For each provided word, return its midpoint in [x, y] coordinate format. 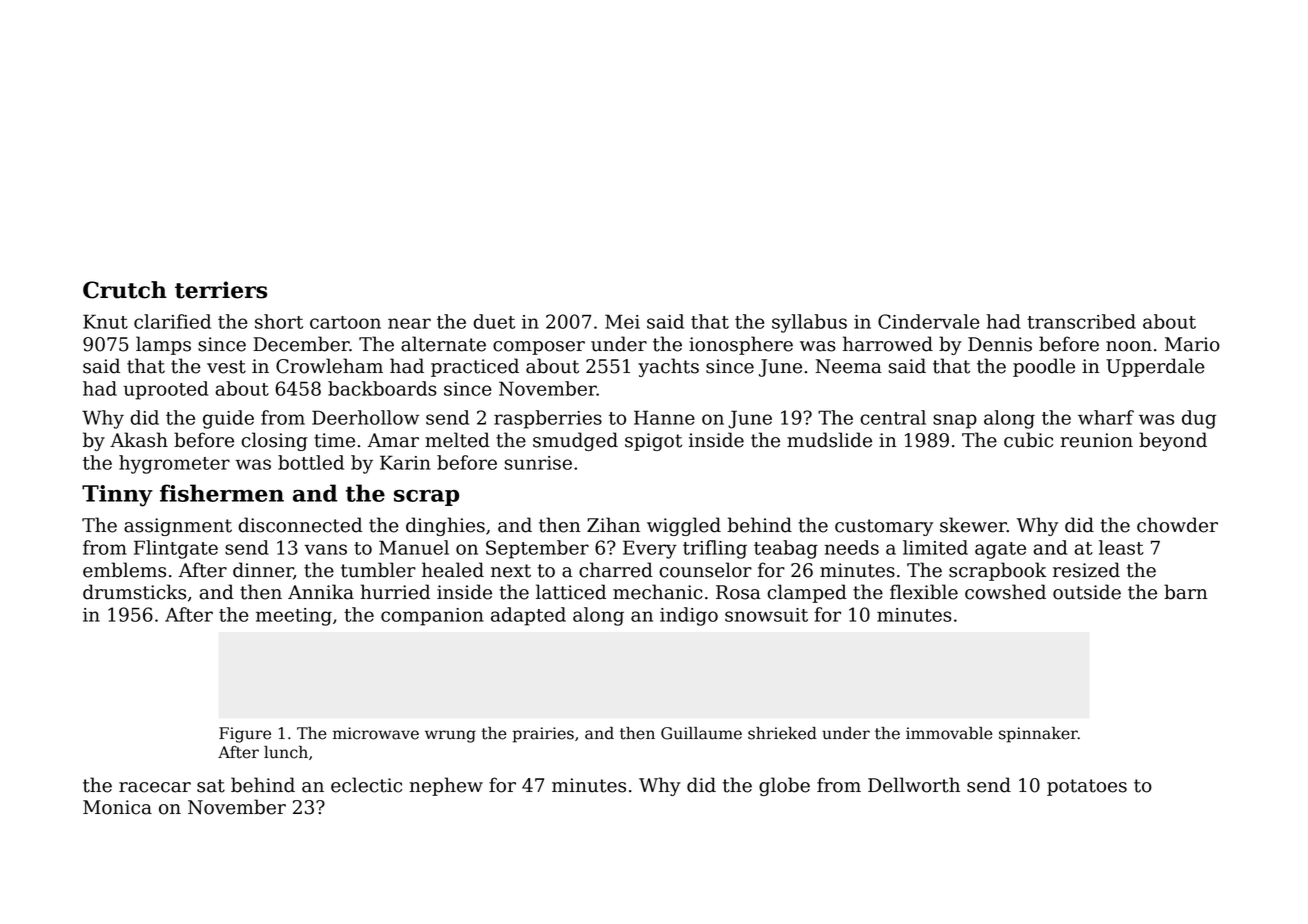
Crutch [125, 290]
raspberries [548, 419]
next [511, 571]
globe [784, 786]
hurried [395, 592]
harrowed [888, 344]
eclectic [366, 785]
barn [1186, 592]
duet [494, 321]
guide [228, 419]
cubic [1028, 440]
